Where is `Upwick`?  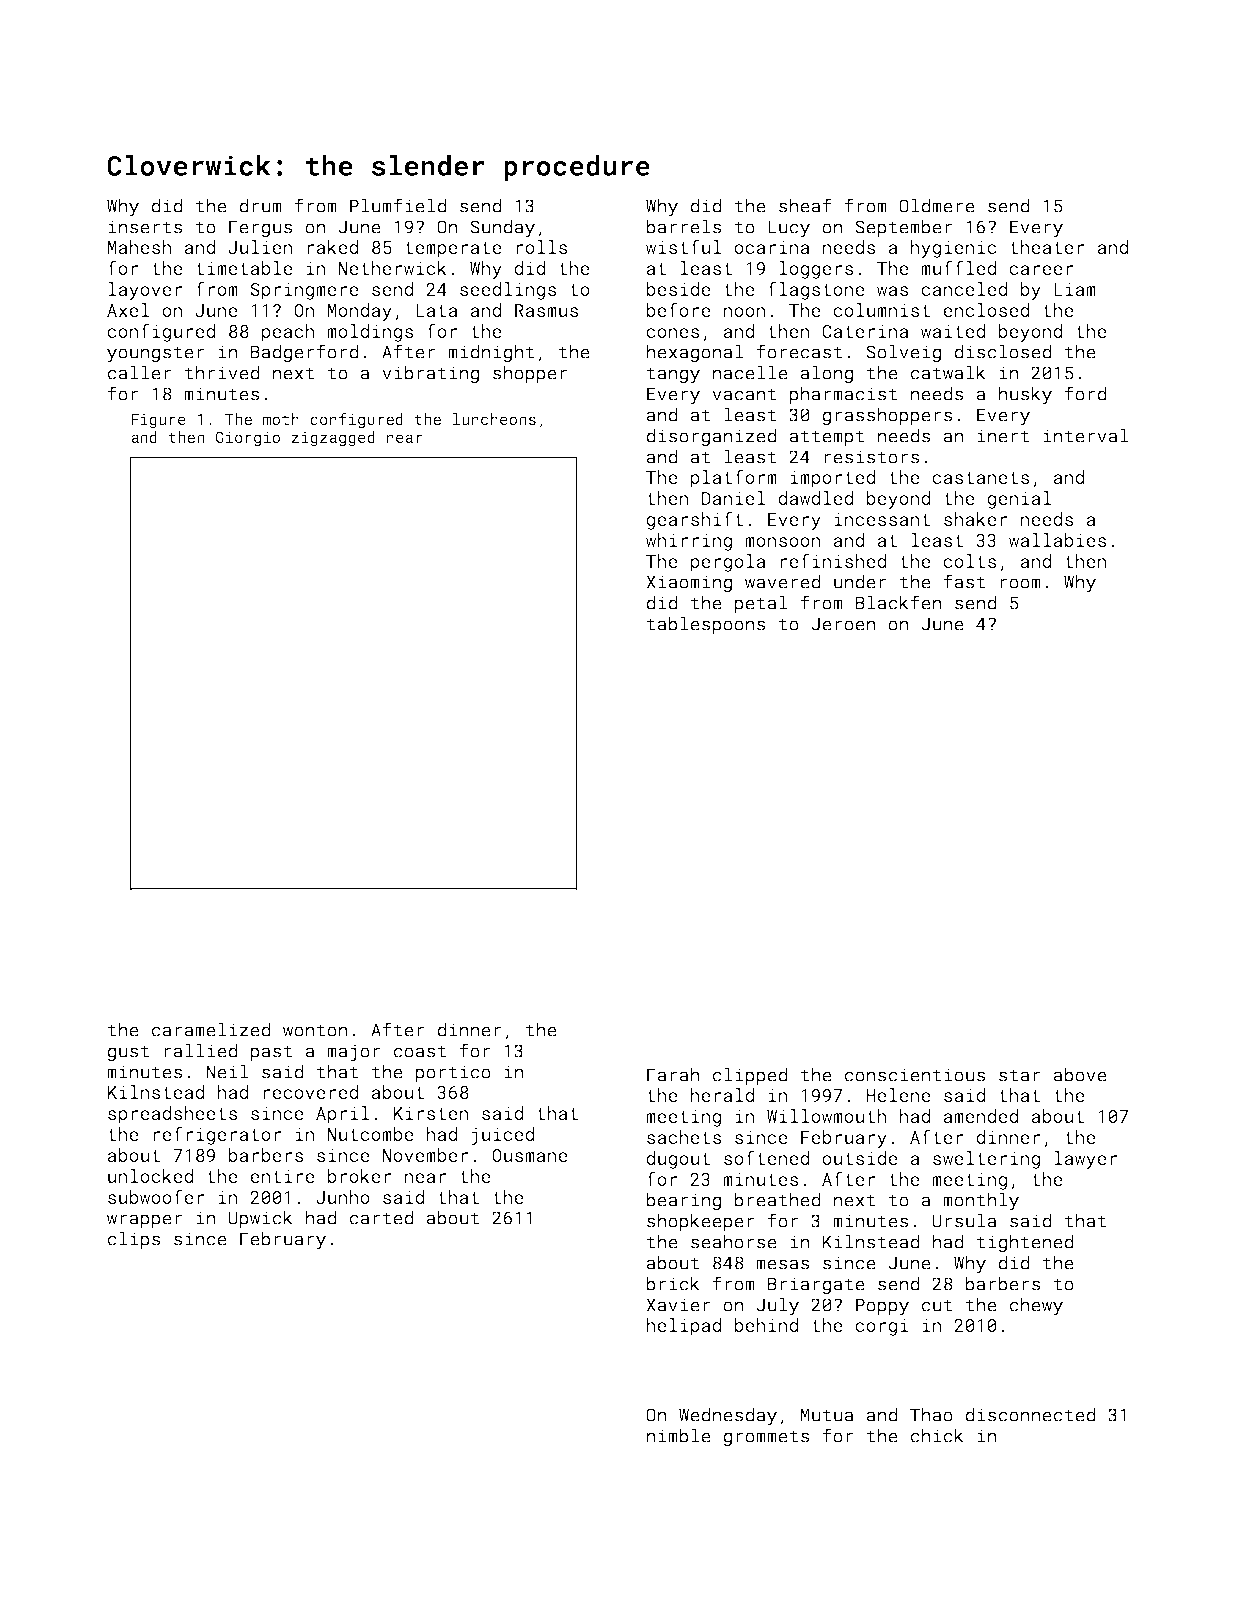
Upwick is located at coordinates (260, 1219).
